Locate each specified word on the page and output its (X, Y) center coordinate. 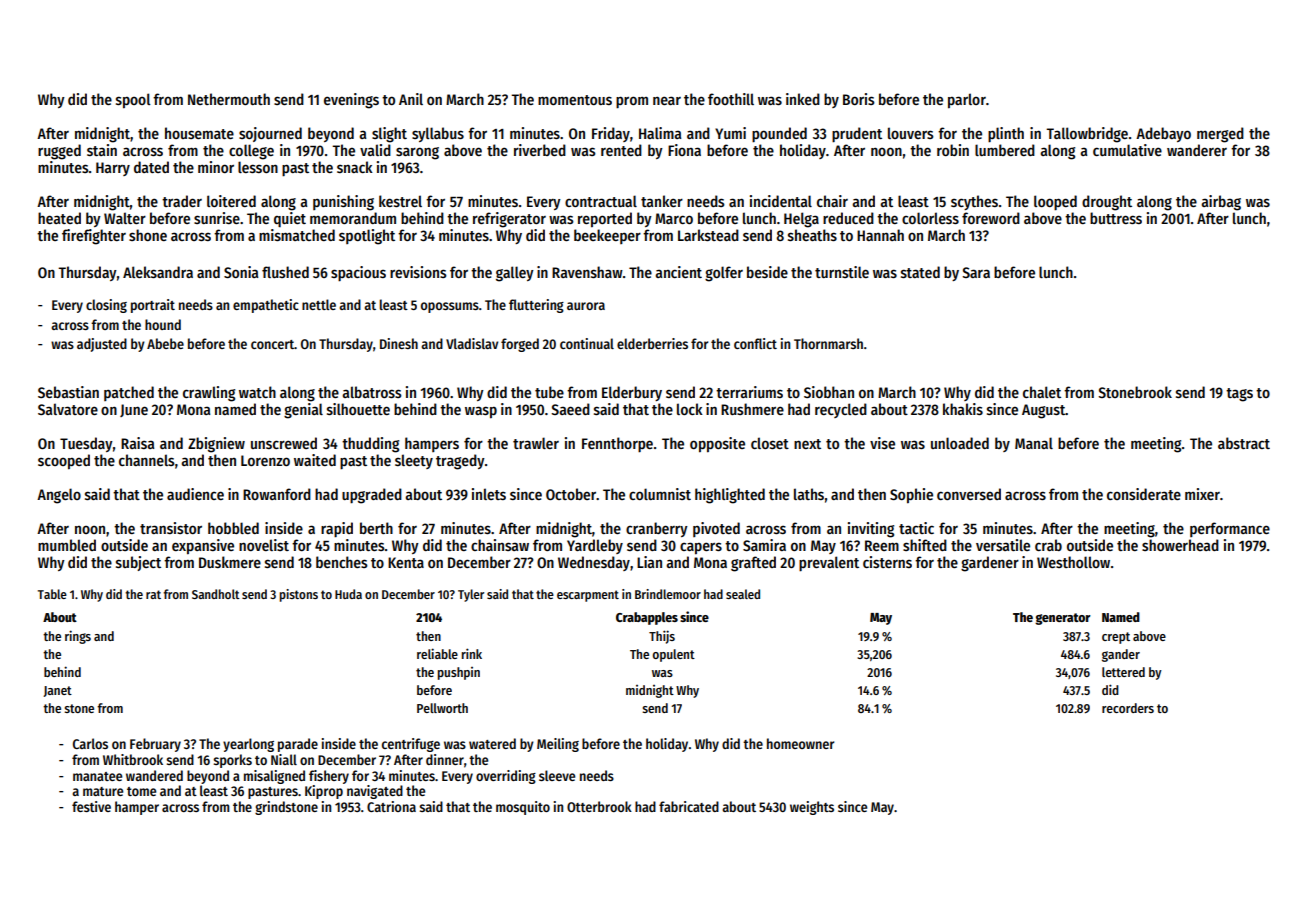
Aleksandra (158, 272)
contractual (601, 201)
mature (103, 791)
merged (1220, 135)
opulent (674, 655)
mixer (1202, 494)
